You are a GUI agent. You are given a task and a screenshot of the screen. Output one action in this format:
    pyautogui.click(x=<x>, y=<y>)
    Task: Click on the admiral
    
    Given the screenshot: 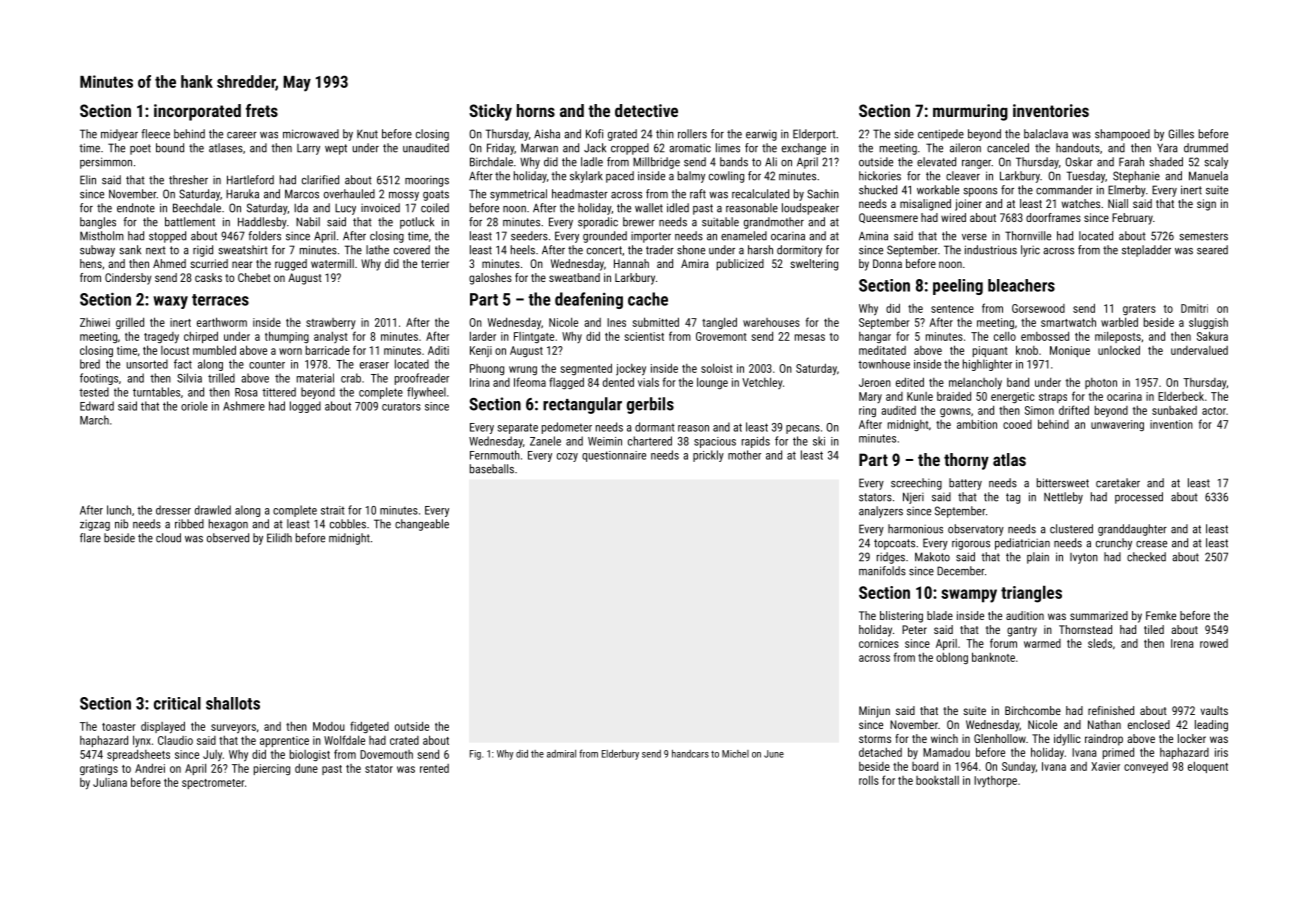 What is the action you would take?
    pyautogui.click(x=561, y=754)
